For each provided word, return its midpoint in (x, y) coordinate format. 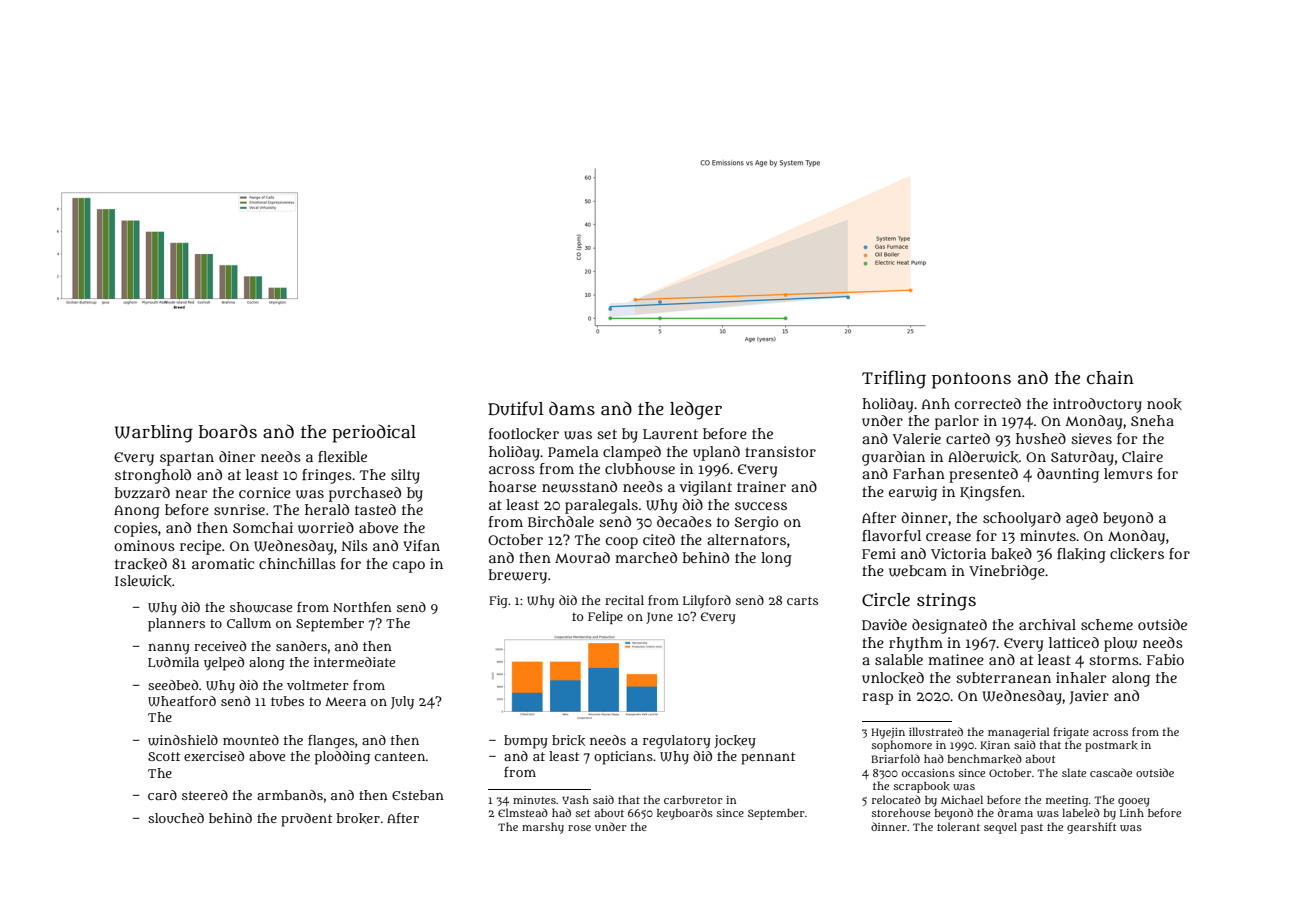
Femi (879, 553)
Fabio (1165, 659)
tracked (141, 564)
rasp (877, 699)
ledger (696, 410)
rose (579, 828)
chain (1110, 378)
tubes (287, 701)
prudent (306, 820)
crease (948, 537)
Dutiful (516, 408)
